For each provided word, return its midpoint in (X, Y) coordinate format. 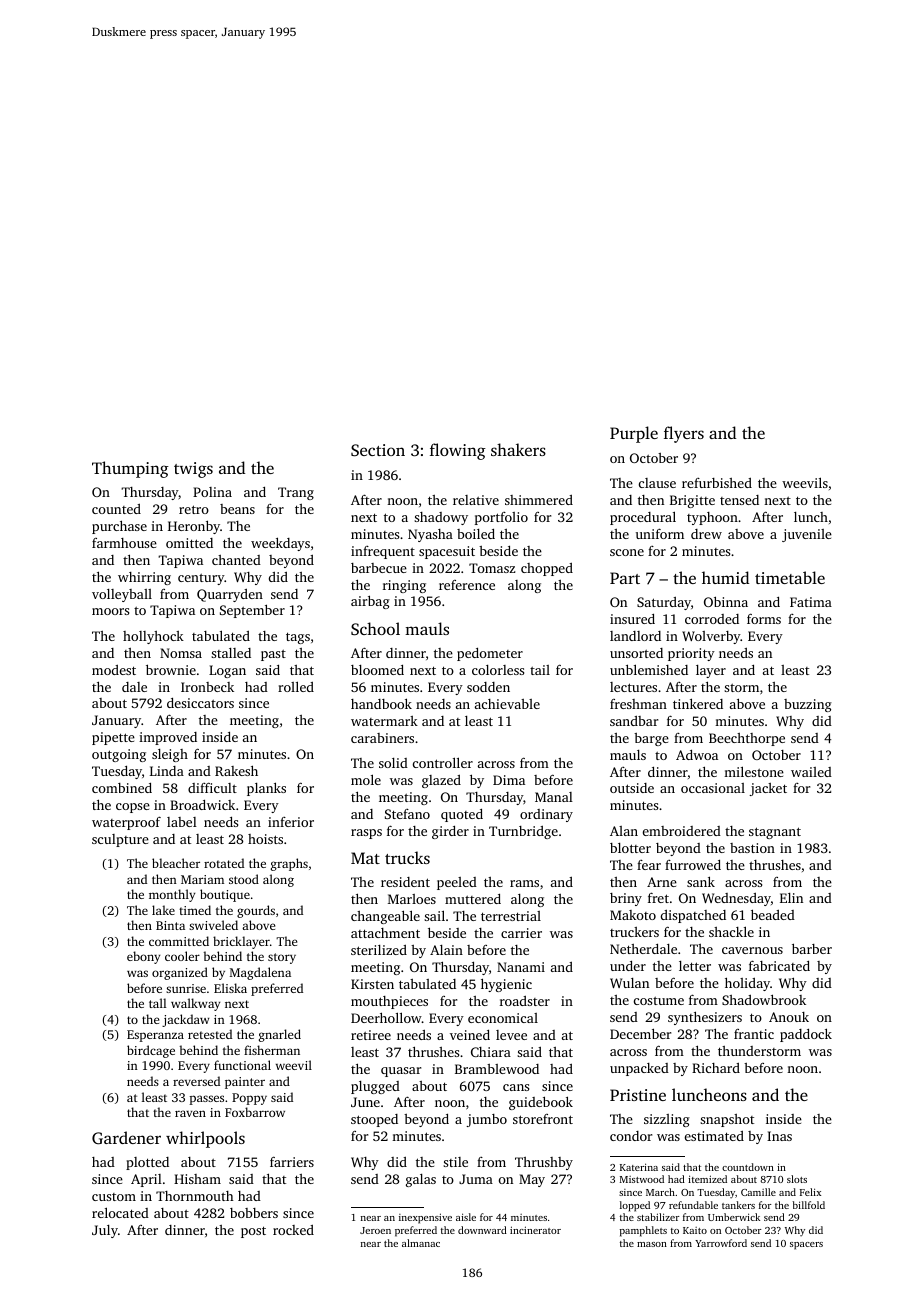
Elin (791, 898)
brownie (171, 669)
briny (626, 899)
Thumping (130, 469)
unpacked (639, 1069)
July (105, 1231)
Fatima (811, 602)
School (375, 629)
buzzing (808, 705)
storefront (543, 1119)
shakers (518, 449)
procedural (643, 518)
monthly (172, 895)
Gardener (126, 1138)
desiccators (200, 703)
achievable (507, 704)
